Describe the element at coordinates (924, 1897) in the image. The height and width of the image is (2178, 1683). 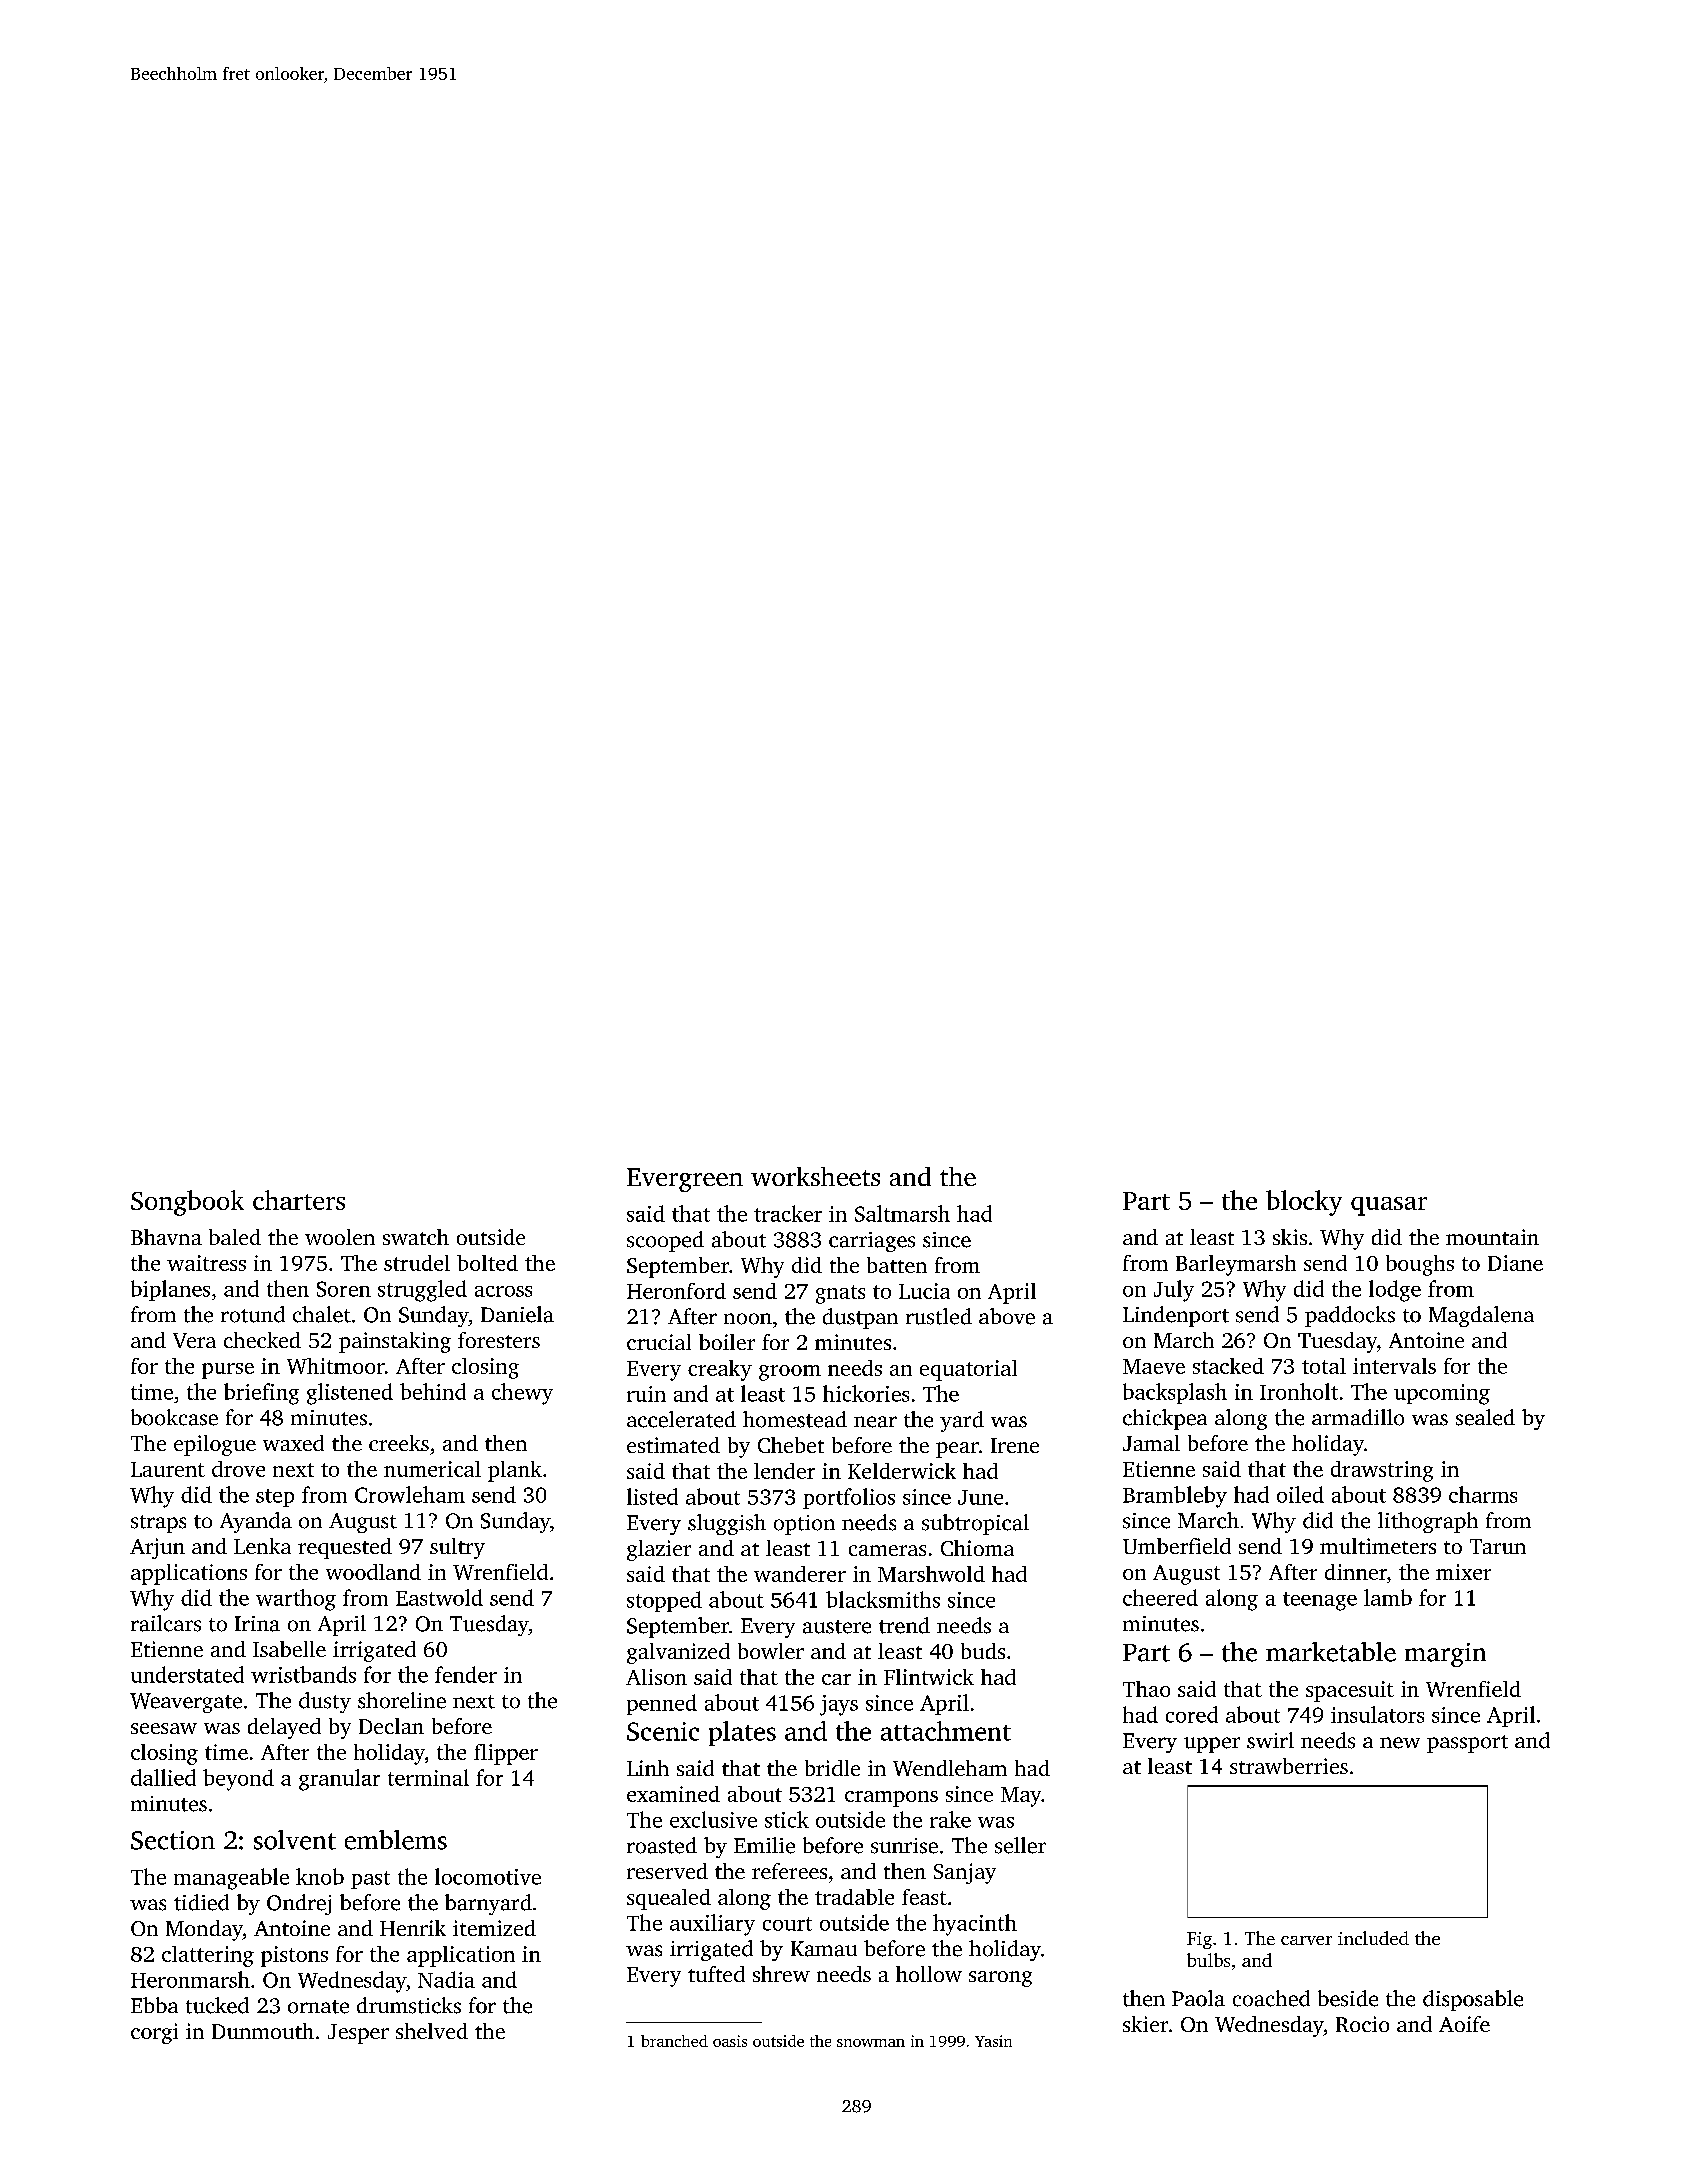
I see `feast` at that location.
